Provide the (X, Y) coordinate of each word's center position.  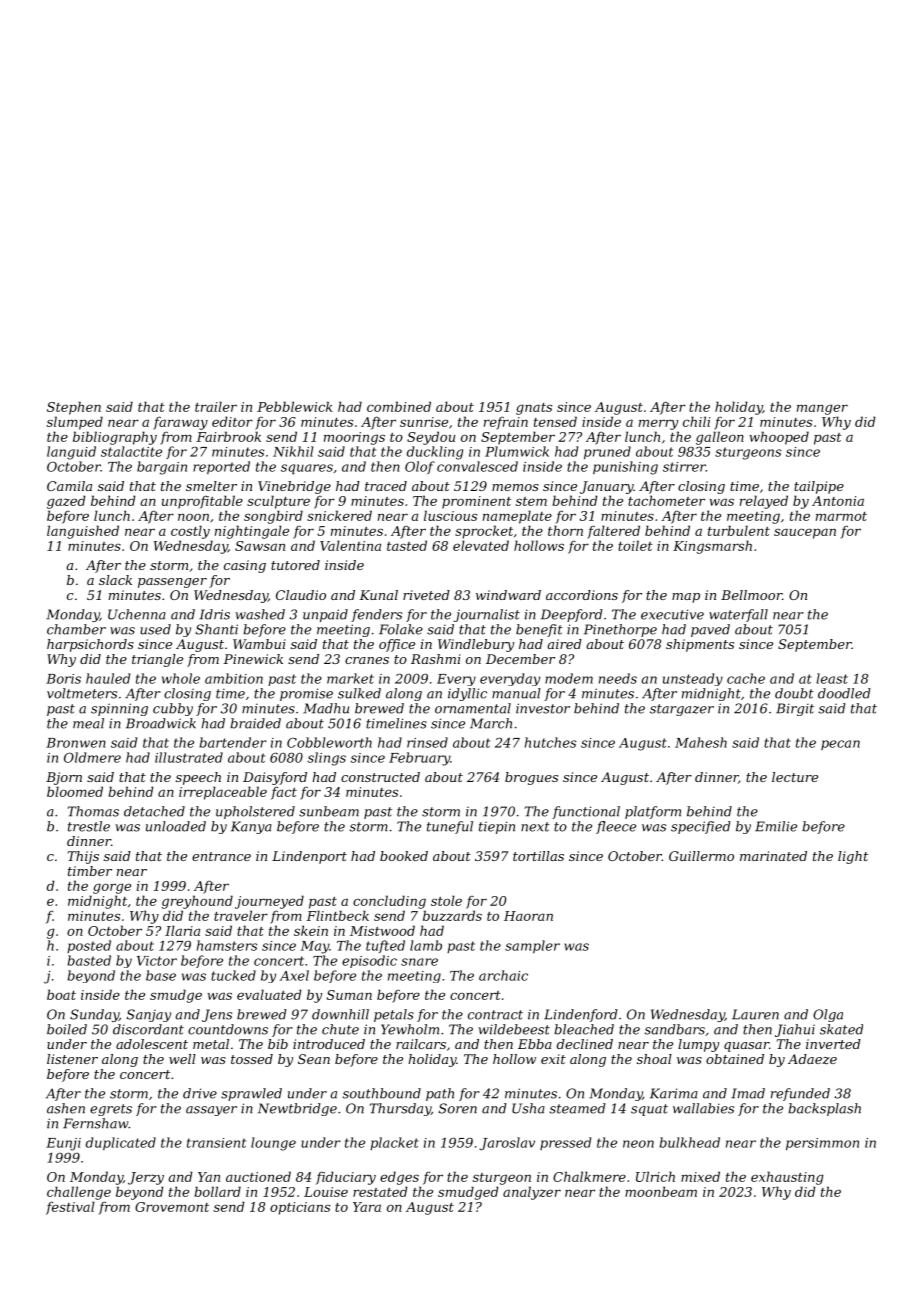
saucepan (805, 533)
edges (399, 1178)
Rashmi (436, 659)
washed (260, 614)
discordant (148, 1029)
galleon (720, 438)
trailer (216, 406)
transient (216, 1143)
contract (495, 1015)
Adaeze (812, 1059)
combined (399, 406)
